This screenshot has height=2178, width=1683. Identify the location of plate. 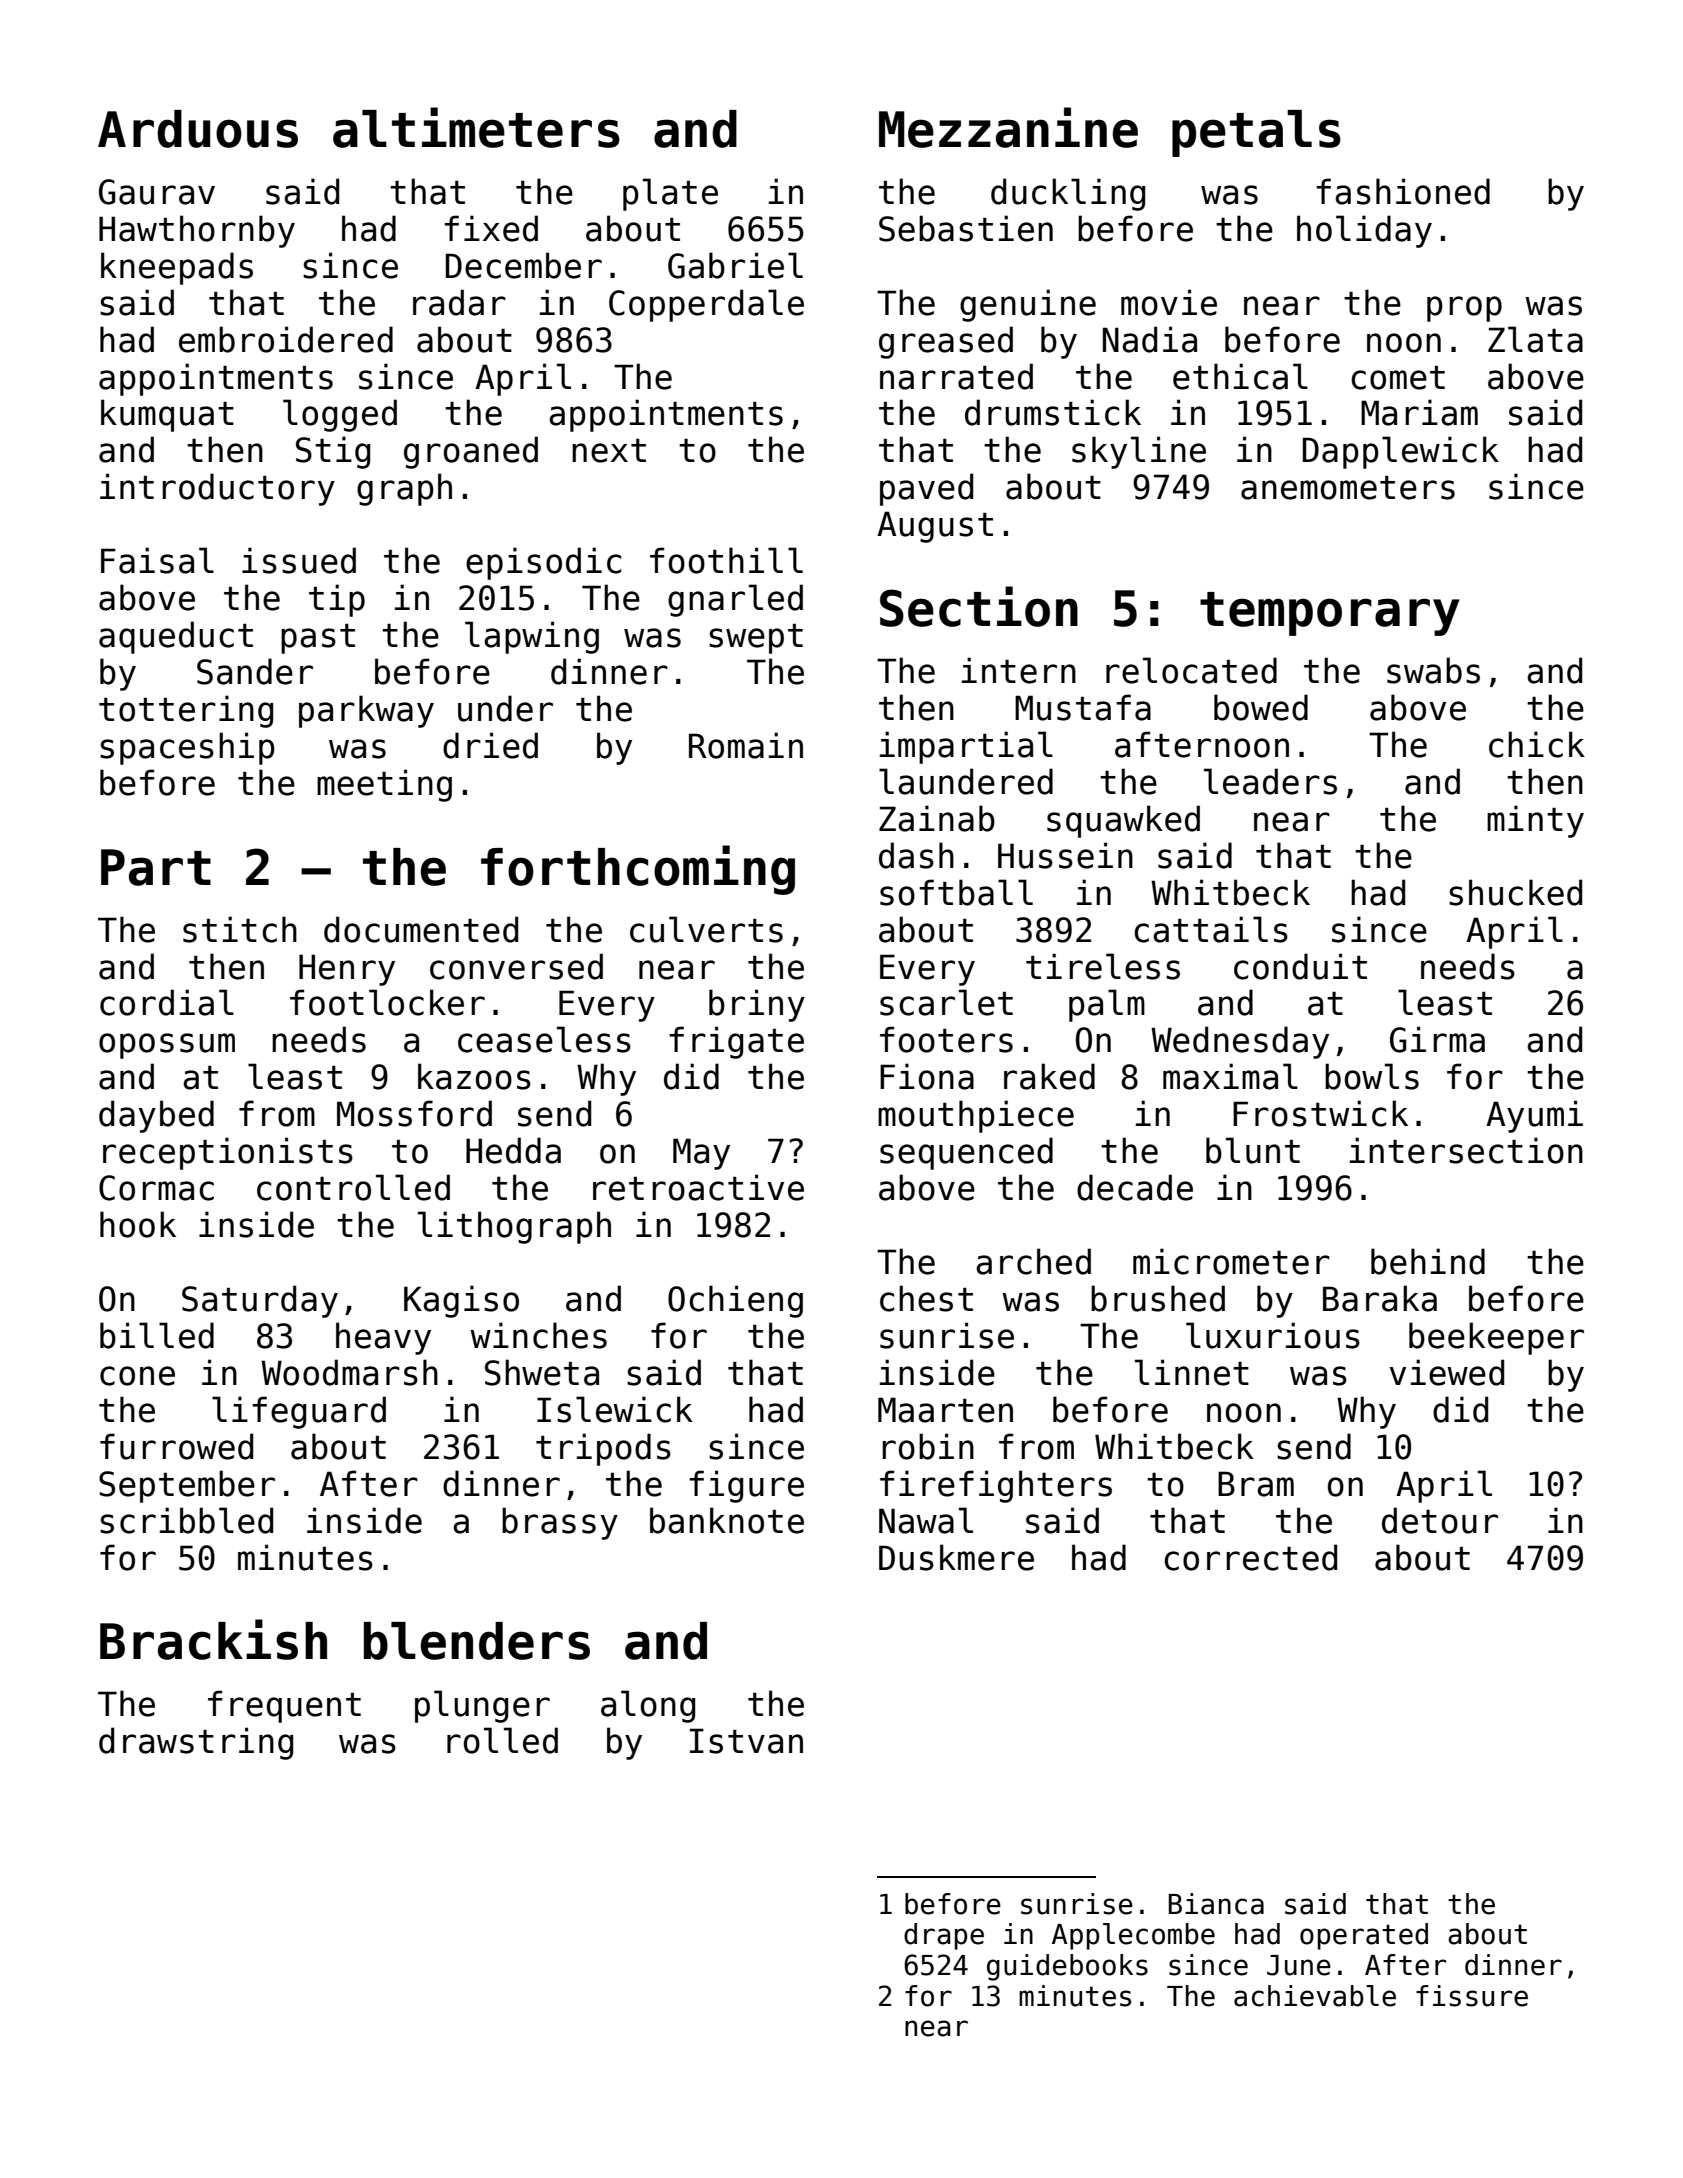
(670, 194).
